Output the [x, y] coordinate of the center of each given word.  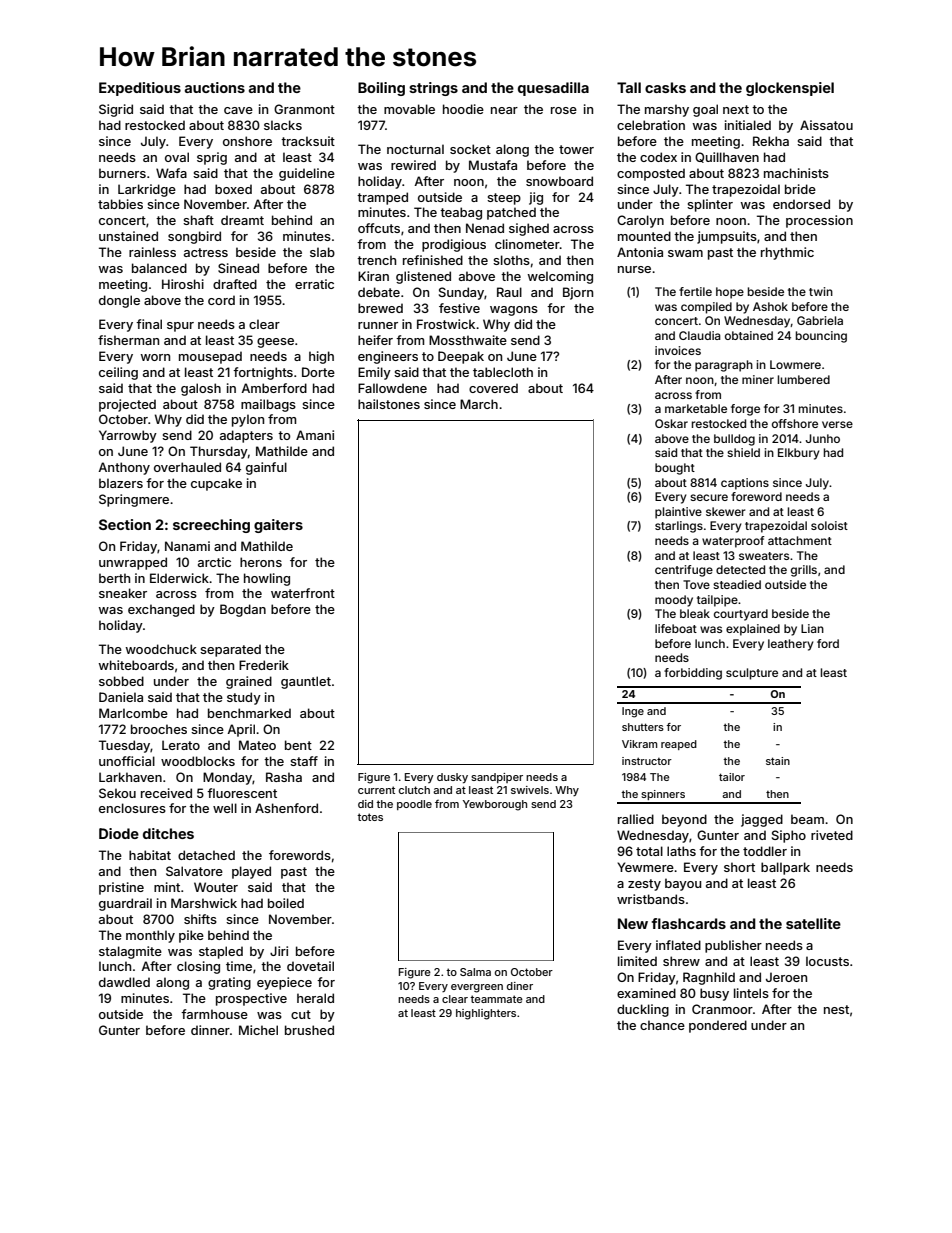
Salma [475, 972]
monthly [150, 936]
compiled [706, 308]
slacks [283, 125]
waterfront [303, 593]
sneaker [123, 593]
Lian [812, 628]
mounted [644, 236]
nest [836, 1009]
